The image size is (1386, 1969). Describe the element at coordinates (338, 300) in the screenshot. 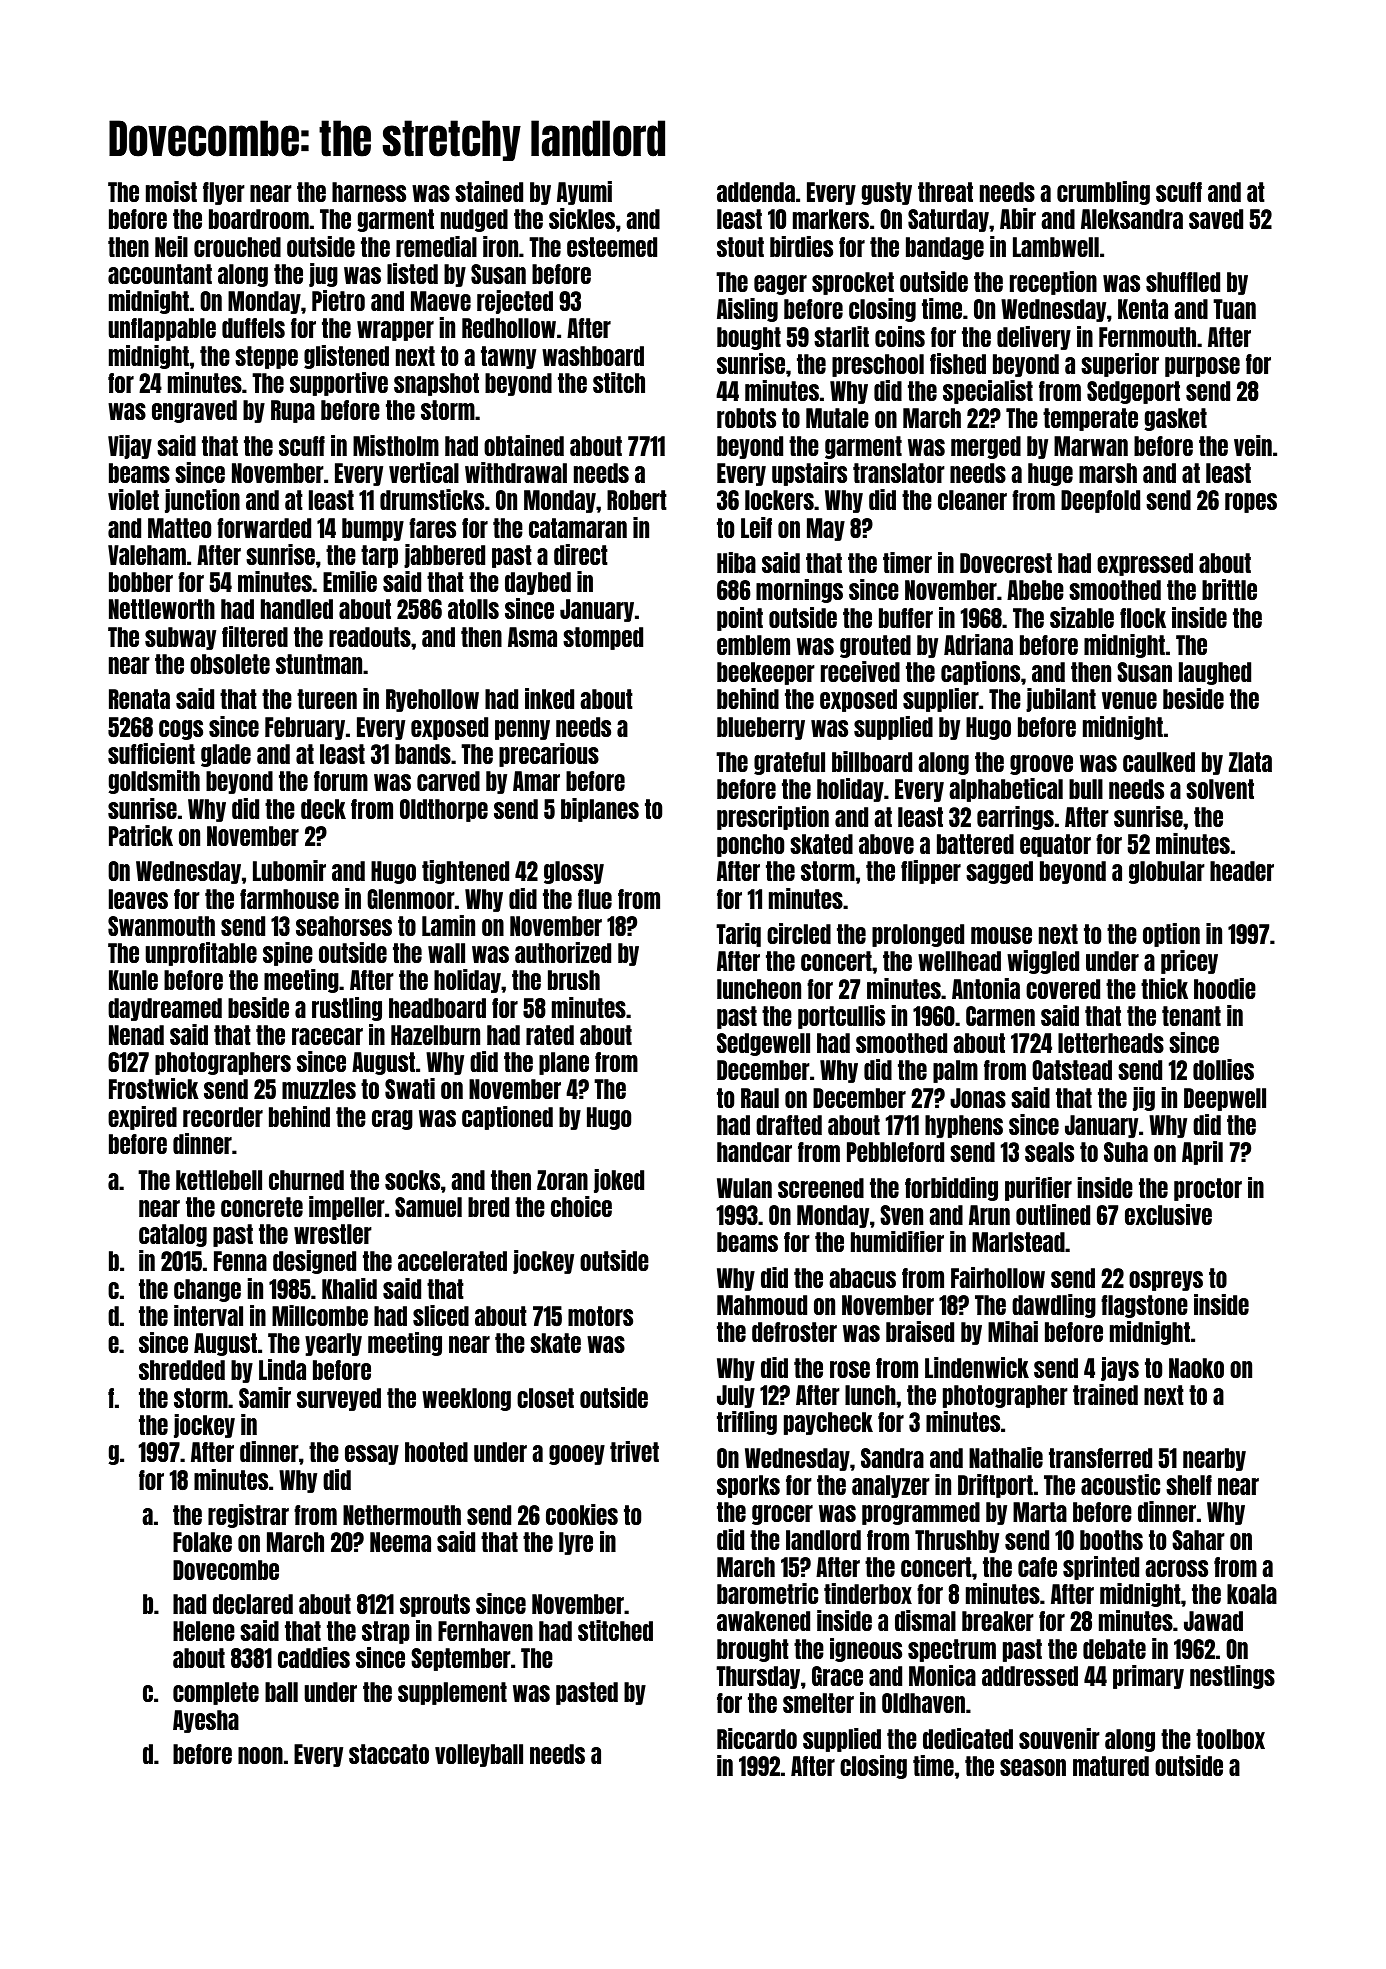

I see `Pietro` at that location.
